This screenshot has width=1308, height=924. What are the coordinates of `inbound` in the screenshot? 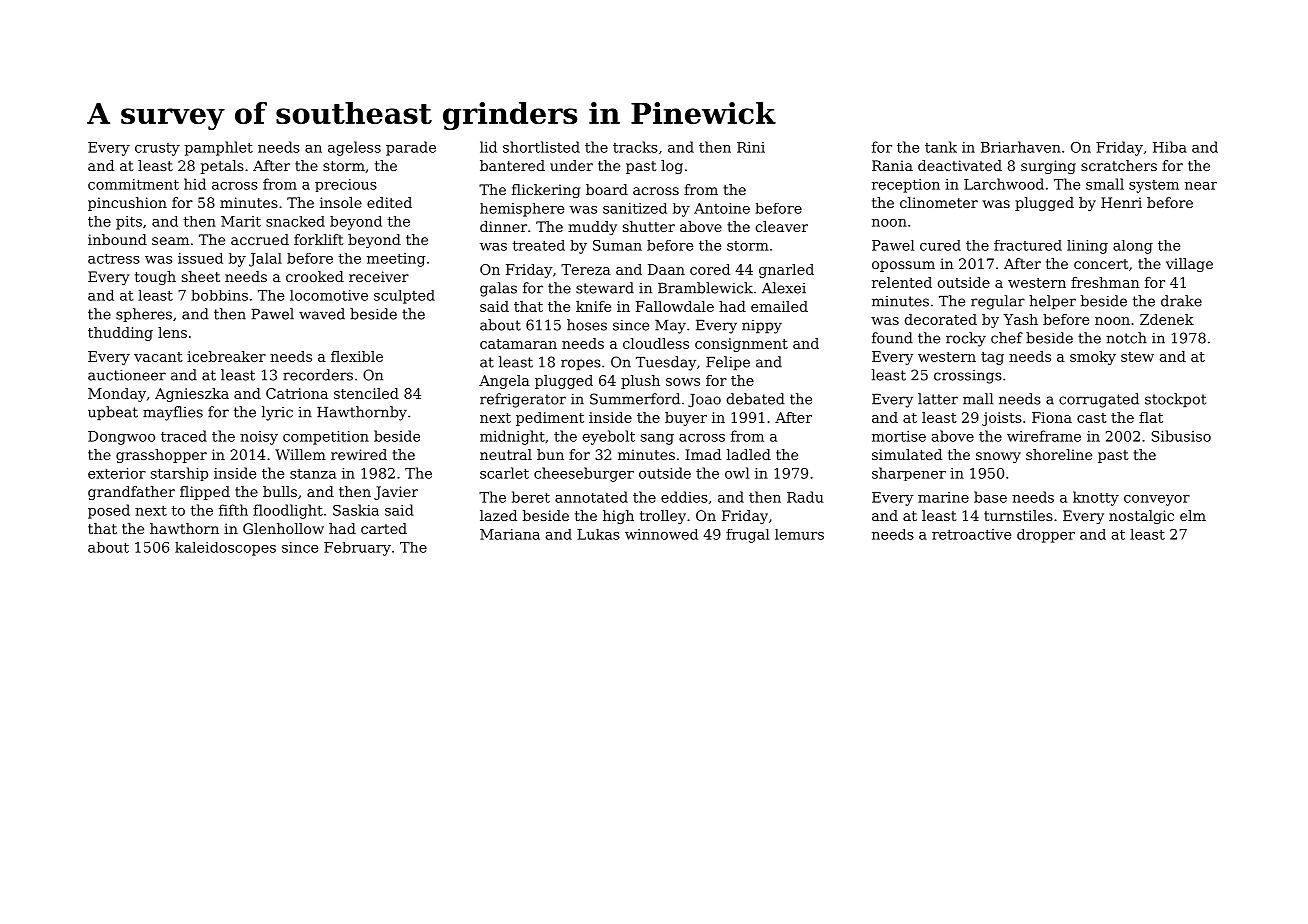 It's located at (117, 239).
